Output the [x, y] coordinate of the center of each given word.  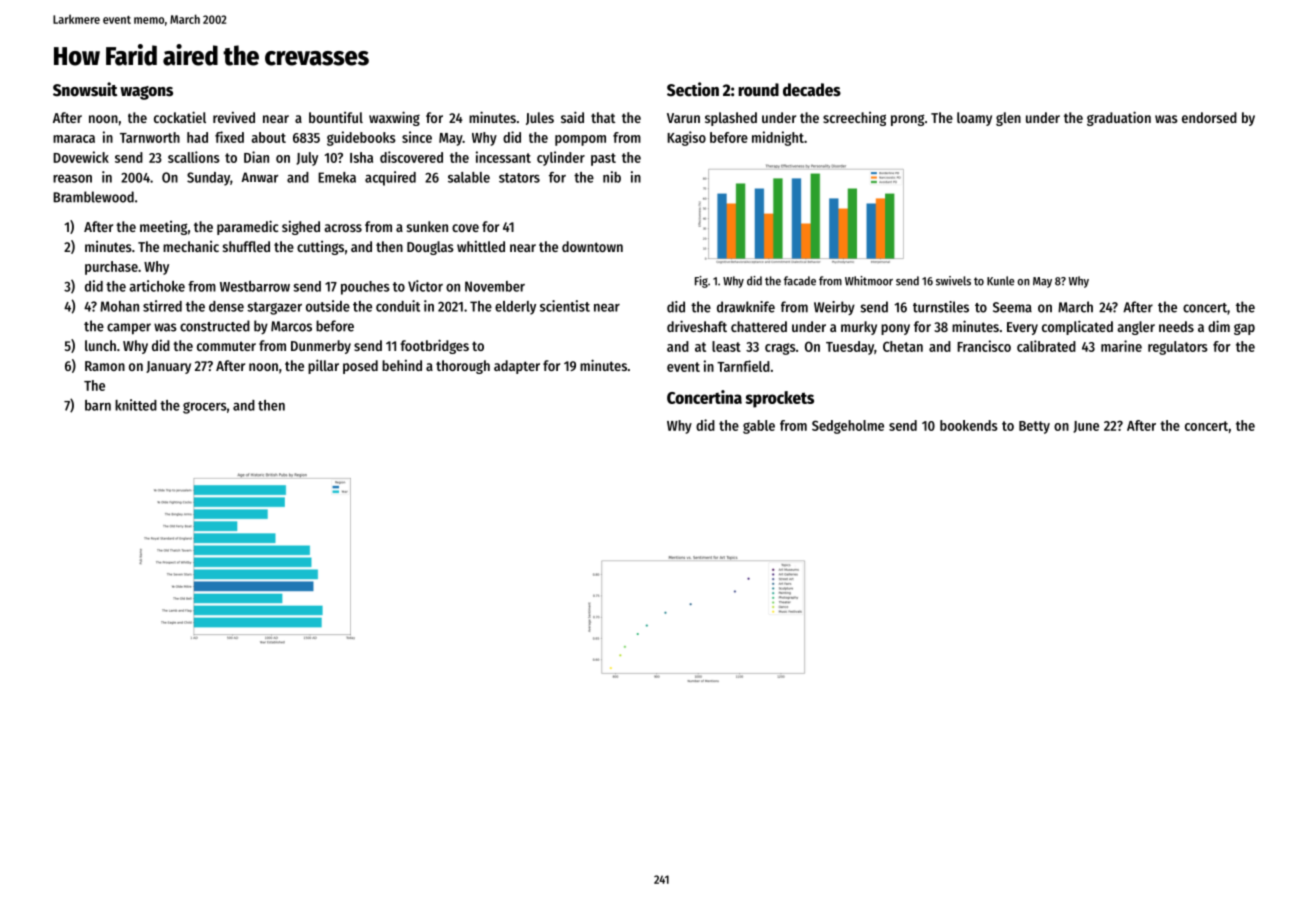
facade [800, 281]
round [758, 90]
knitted [136, 405]
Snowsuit [85, 89]
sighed [301, 228]
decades [812, 90]
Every [1022, 328]
